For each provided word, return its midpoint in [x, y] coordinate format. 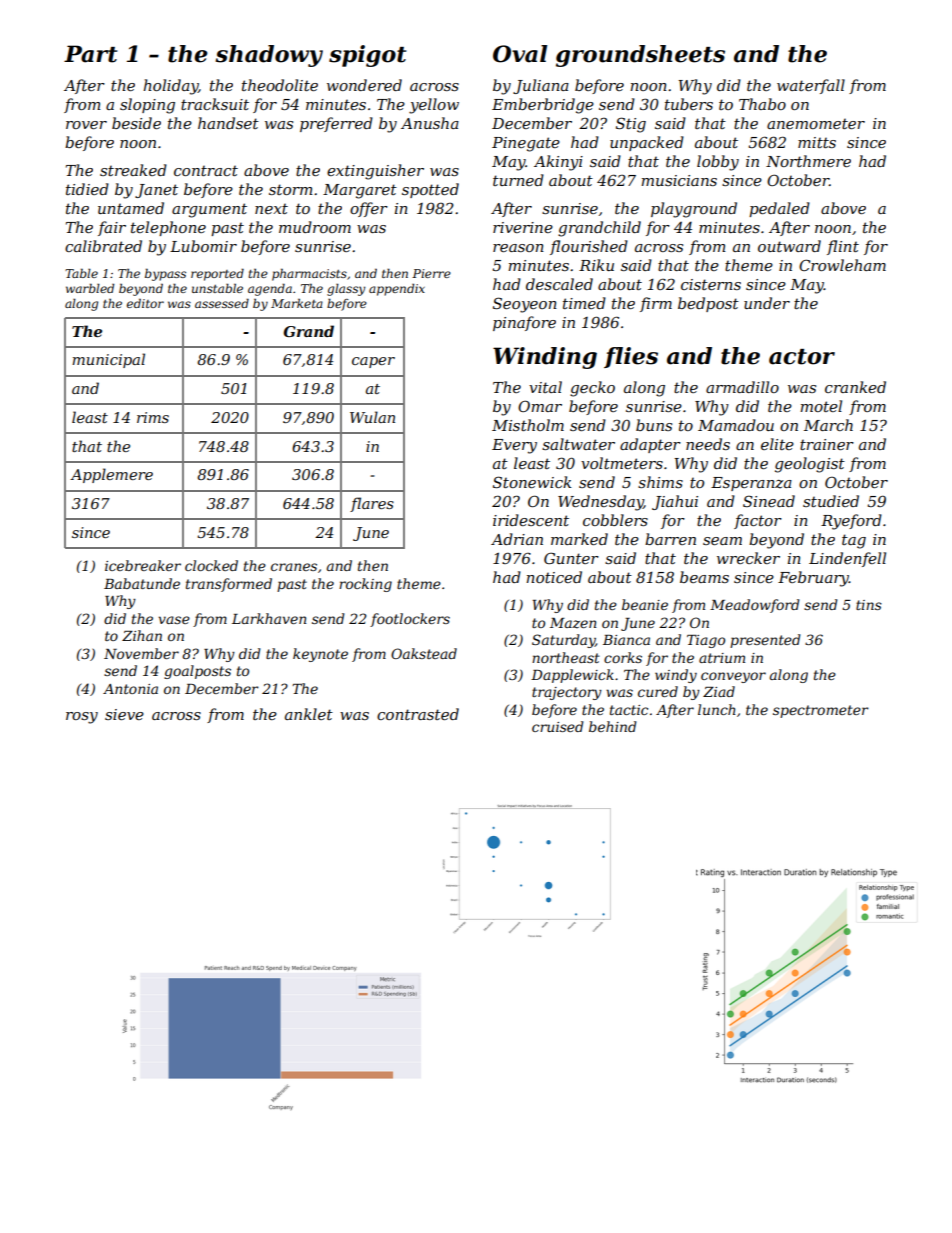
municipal [108, 360]
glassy [346, 290]
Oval [520, 54]
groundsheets [640, 56]
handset [228, 123]
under [767, 303]
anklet [309, 714]
